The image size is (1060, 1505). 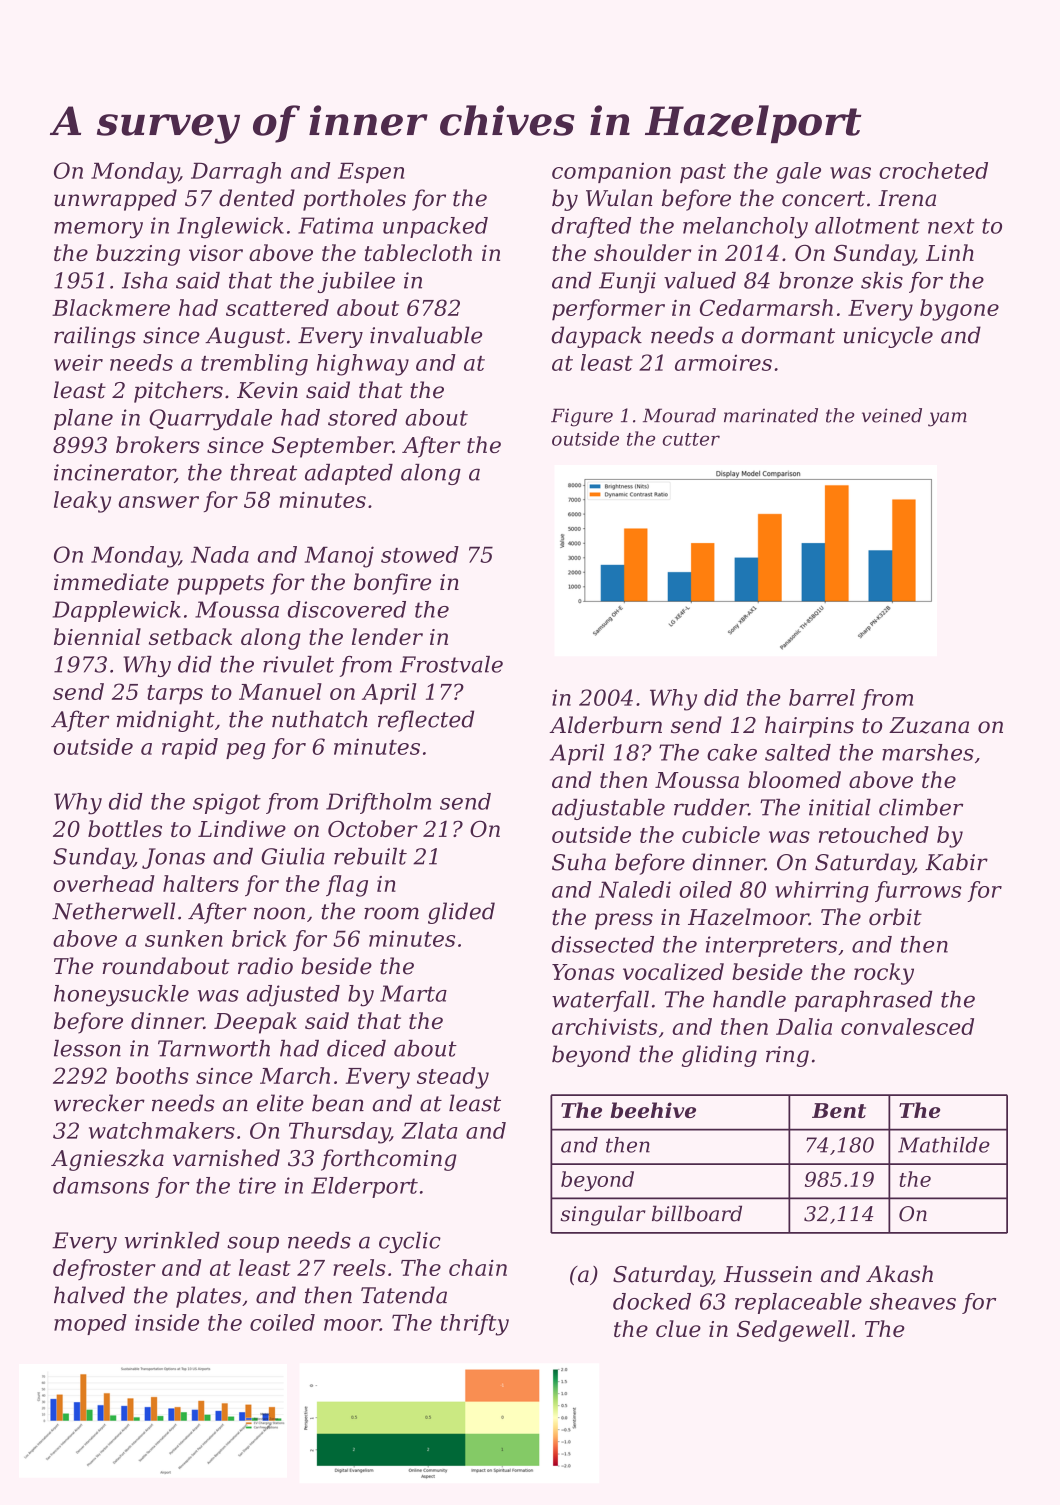 I want to click on bottles, so click(x=125, y=828).
